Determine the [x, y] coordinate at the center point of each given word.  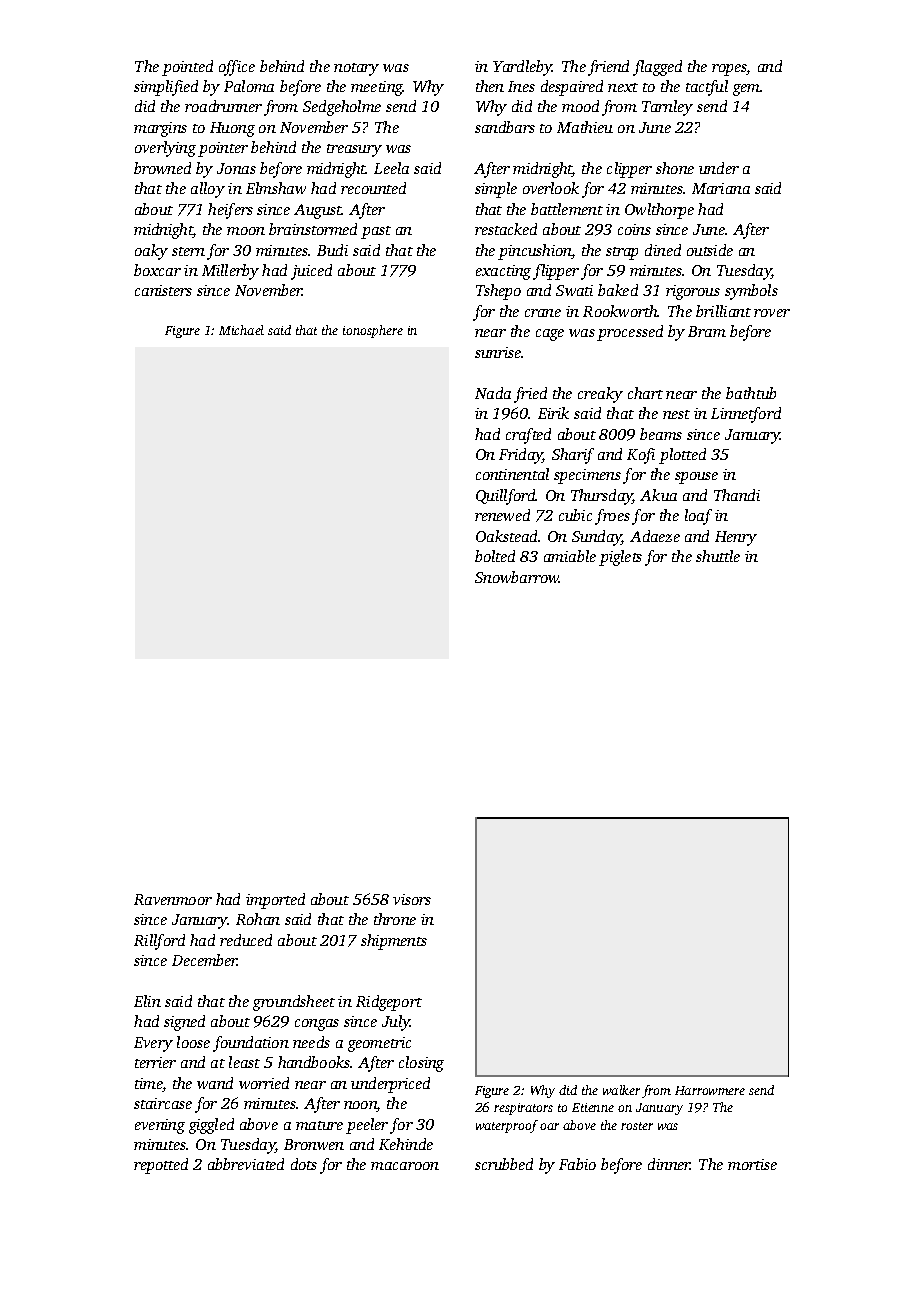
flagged [657, 68]
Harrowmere [710, 1090]
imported [275, 901]
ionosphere [373, 331]
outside [710, 250]
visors [412, 899]
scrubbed [504, 1164]
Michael [241, 330]
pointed [187, 68]
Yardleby [523, 68]
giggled [211, 1126]
